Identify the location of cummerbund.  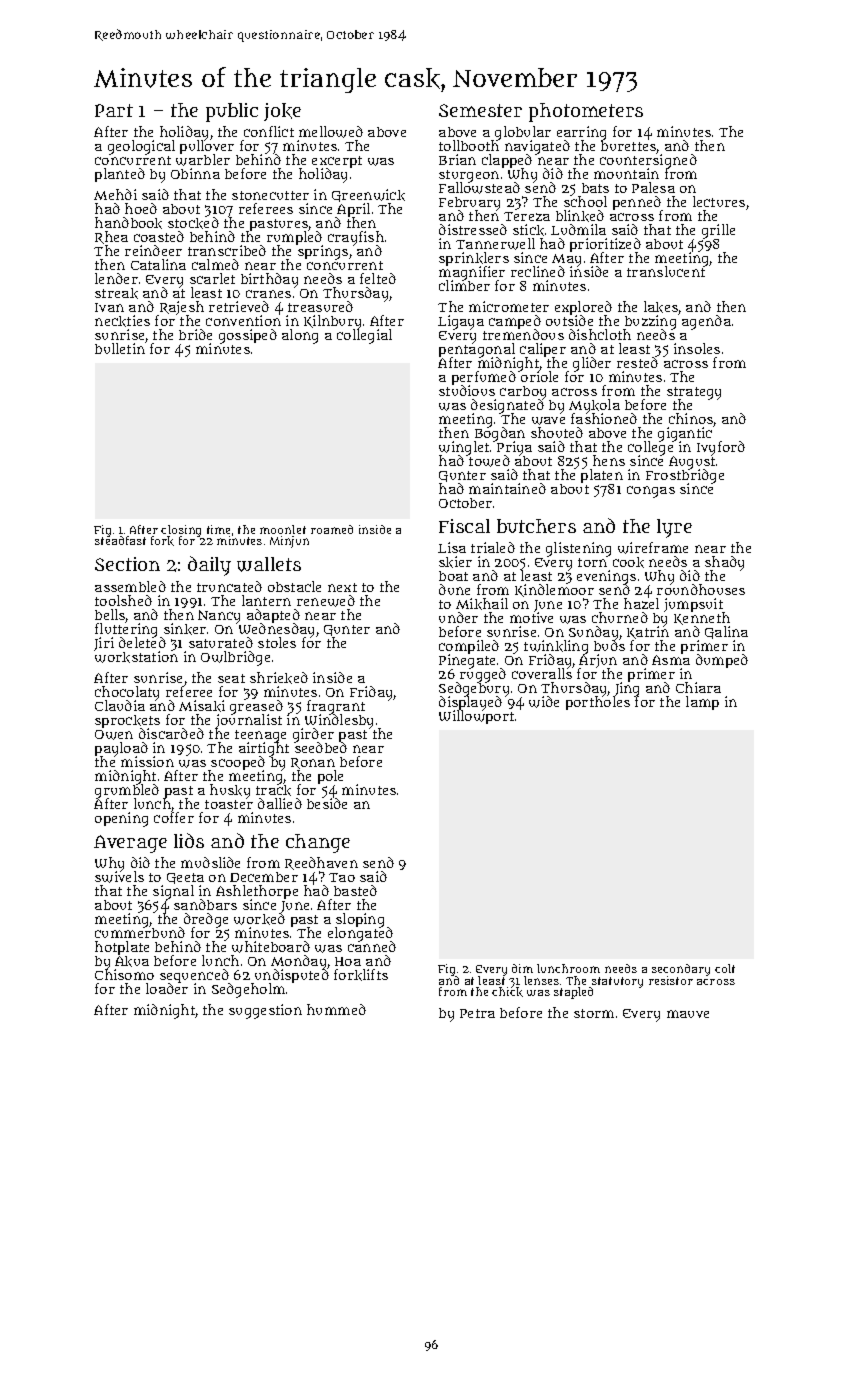
(140, 933).
